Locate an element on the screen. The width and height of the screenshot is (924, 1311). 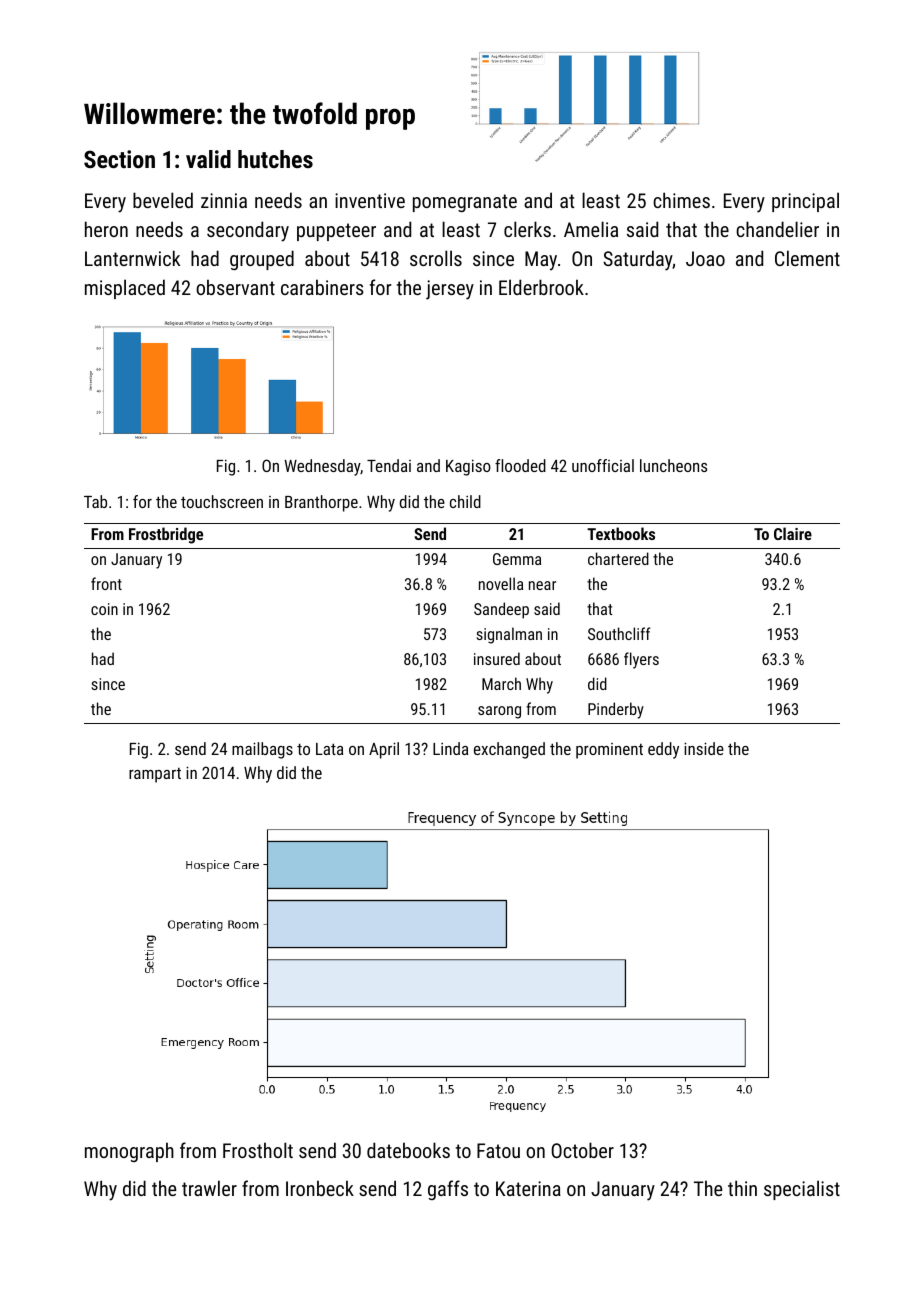
Tab is located at coordinates (95, 501).
